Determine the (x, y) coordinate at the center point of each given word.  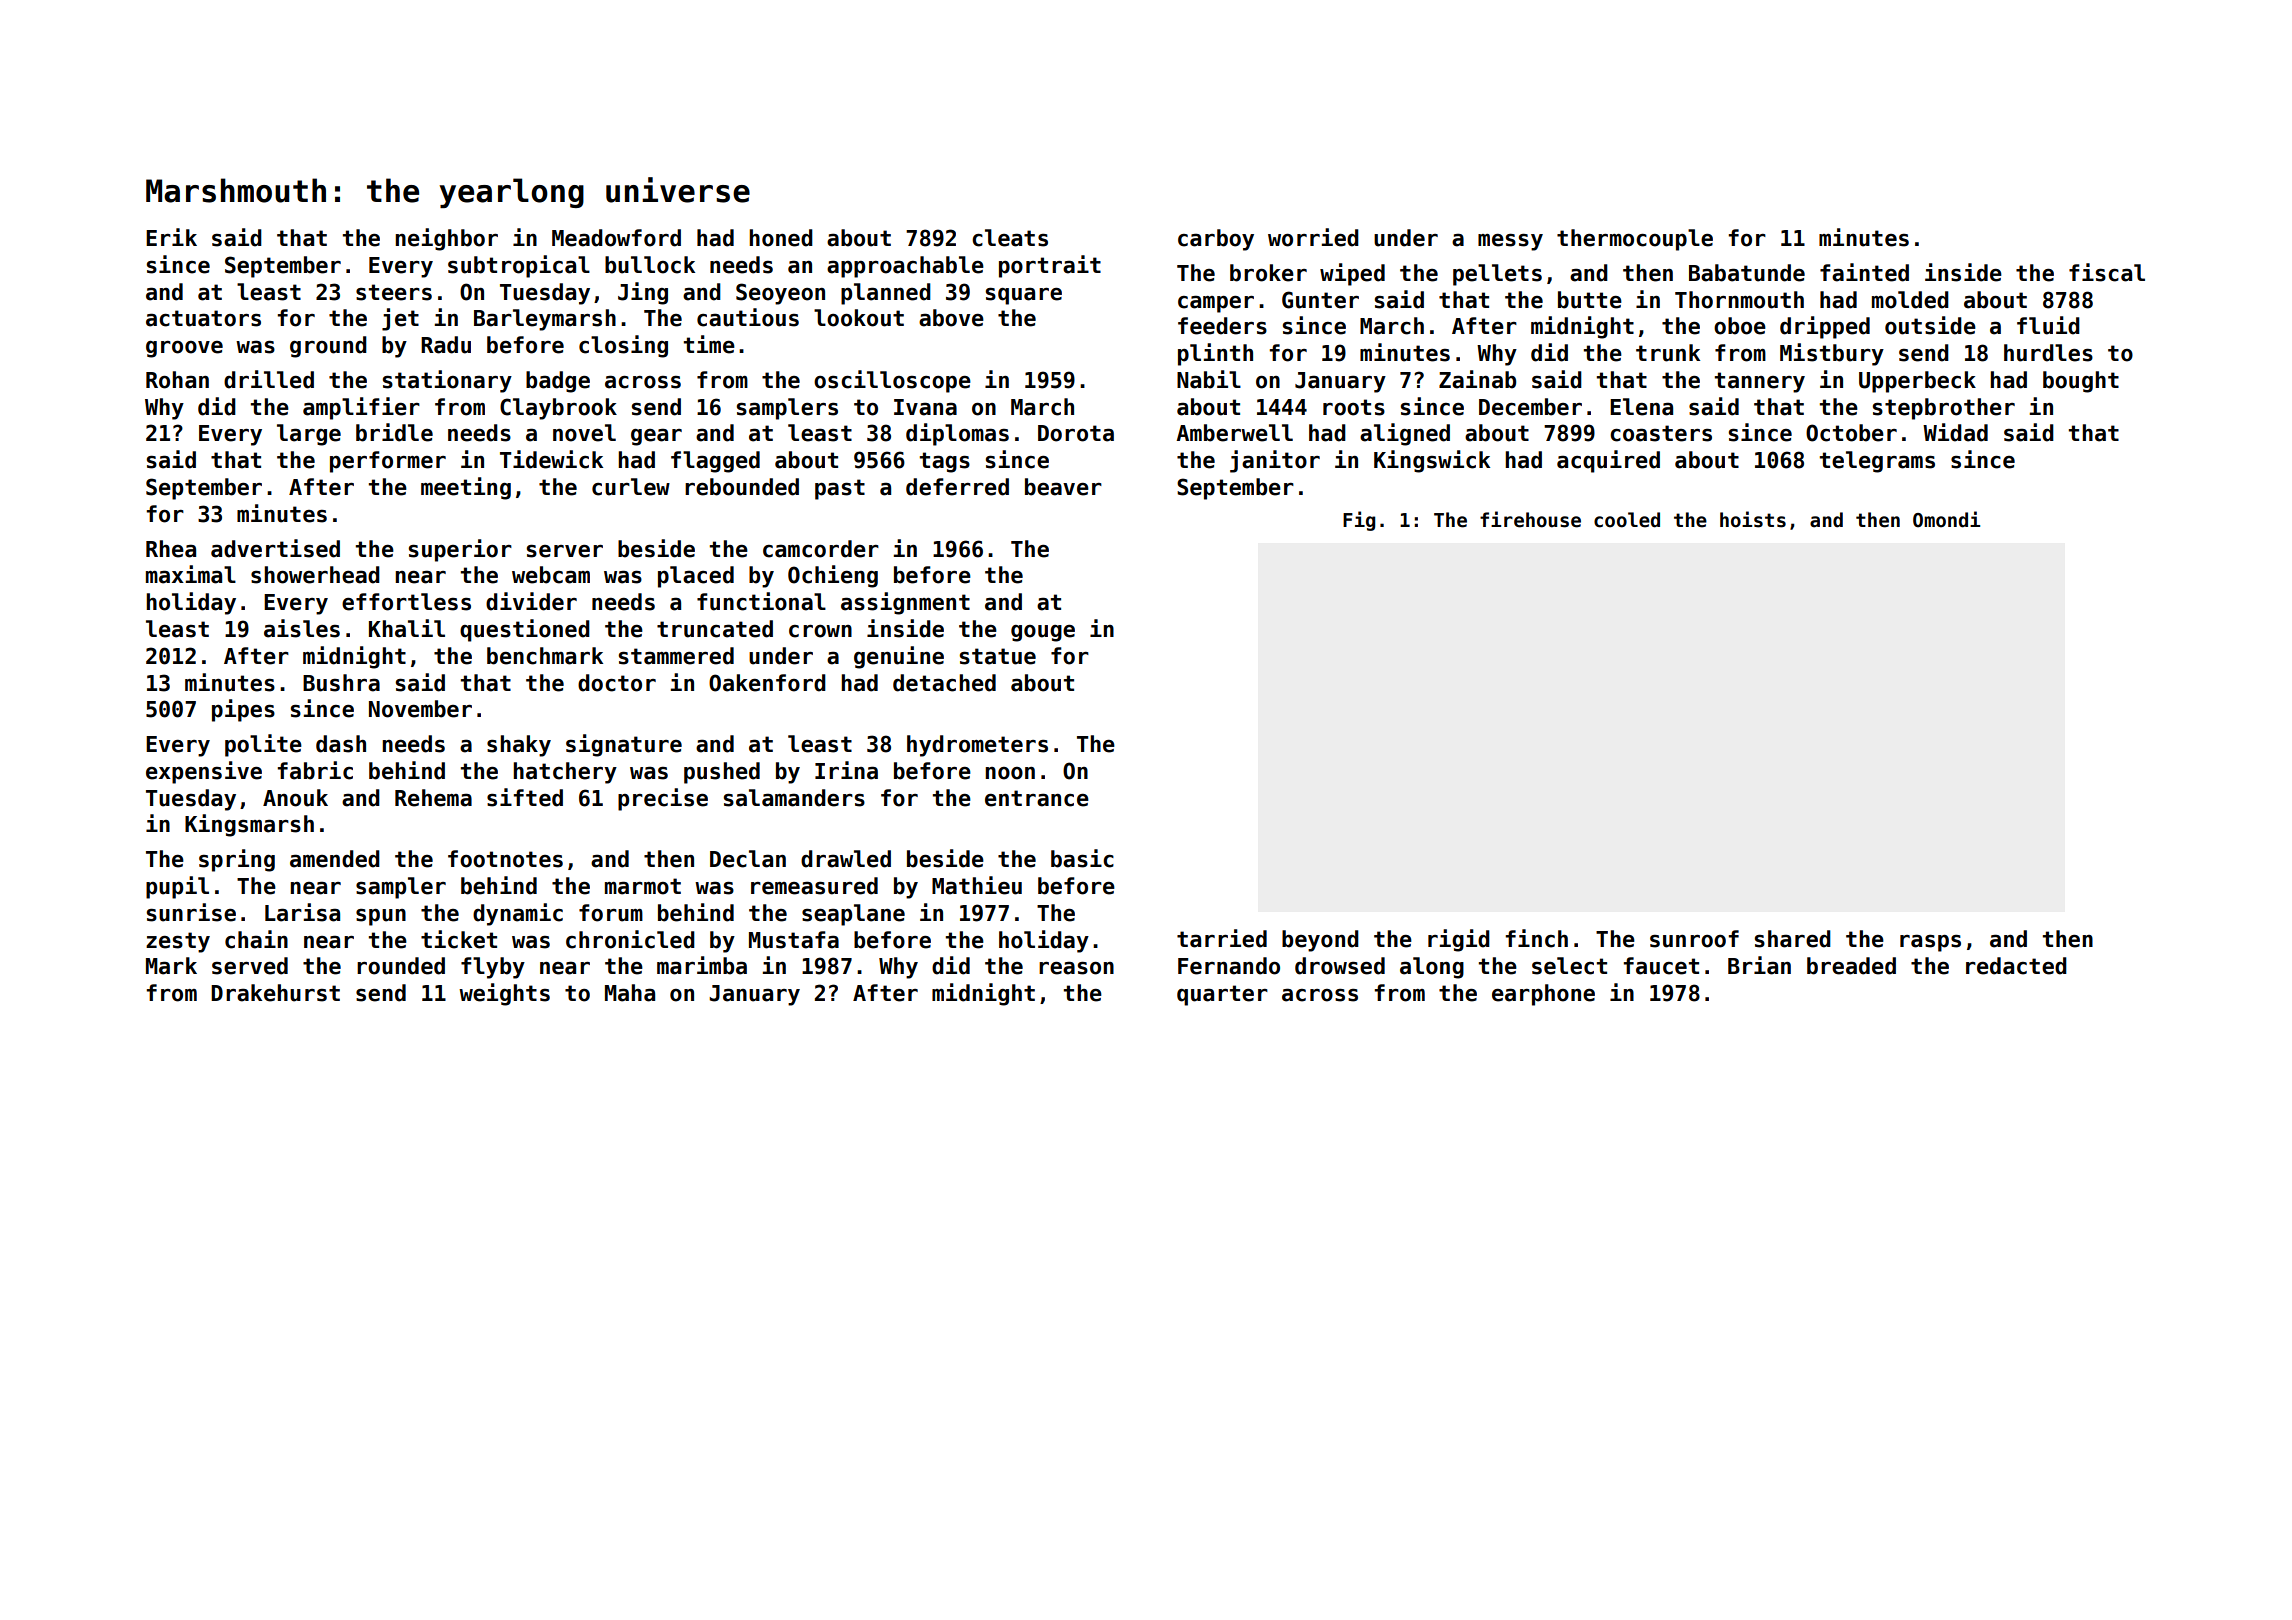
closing (623, 346)
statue (998, 656)
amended (335, 859)
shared (1793, 939)
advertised (275, 548)
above (951, 318)
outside (1930, 325)
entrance (1037, 798)
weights (504, 994)
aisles (302, 628)
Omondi (1946, 519)
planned (886, 294)
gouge (1043, 633)
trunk (1668, 353)
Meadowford (616, 238)
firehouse (1530, 519)
